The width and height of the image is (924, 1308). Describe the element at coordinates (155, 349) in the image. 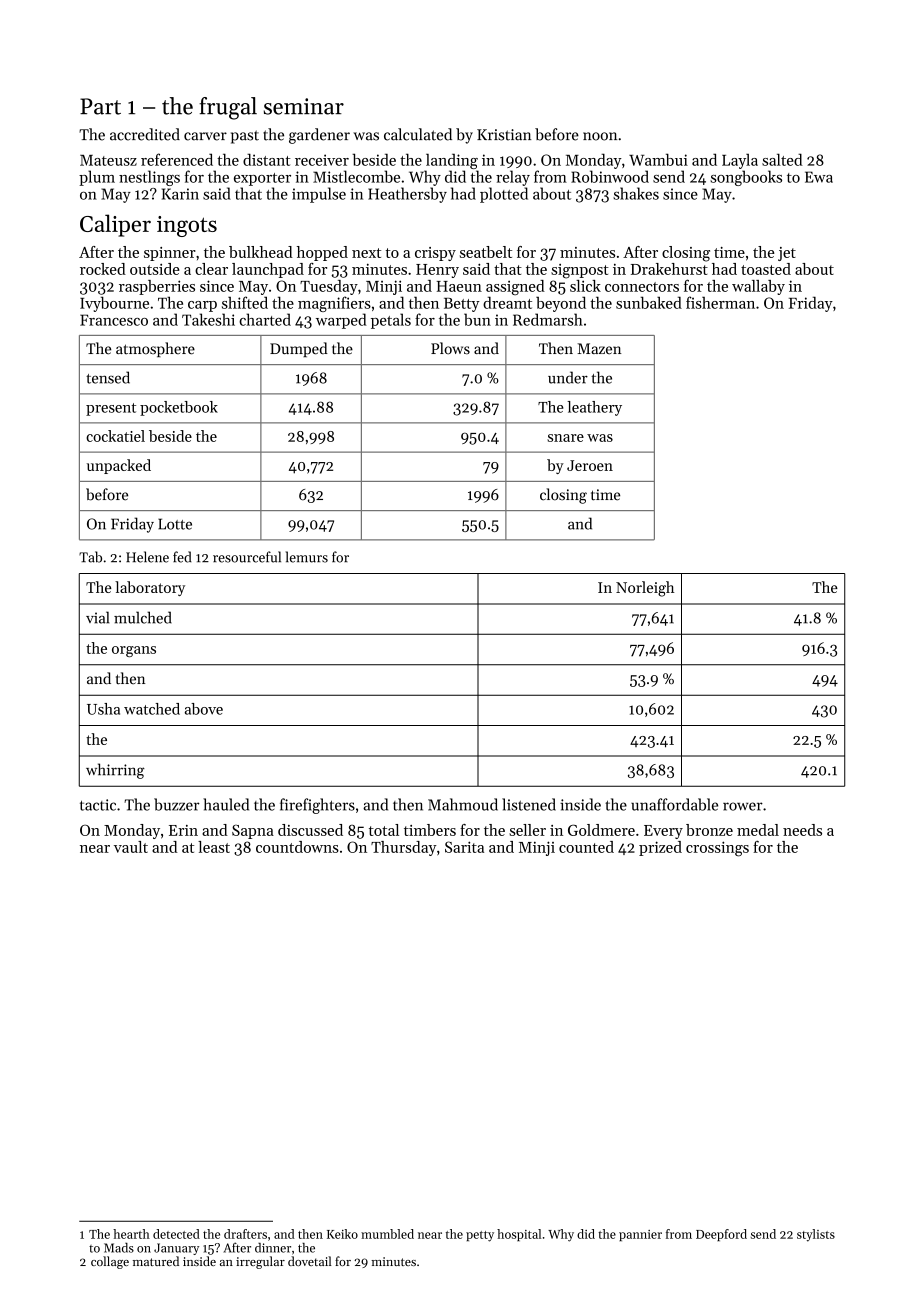

I see `atmosphere` at that location.
